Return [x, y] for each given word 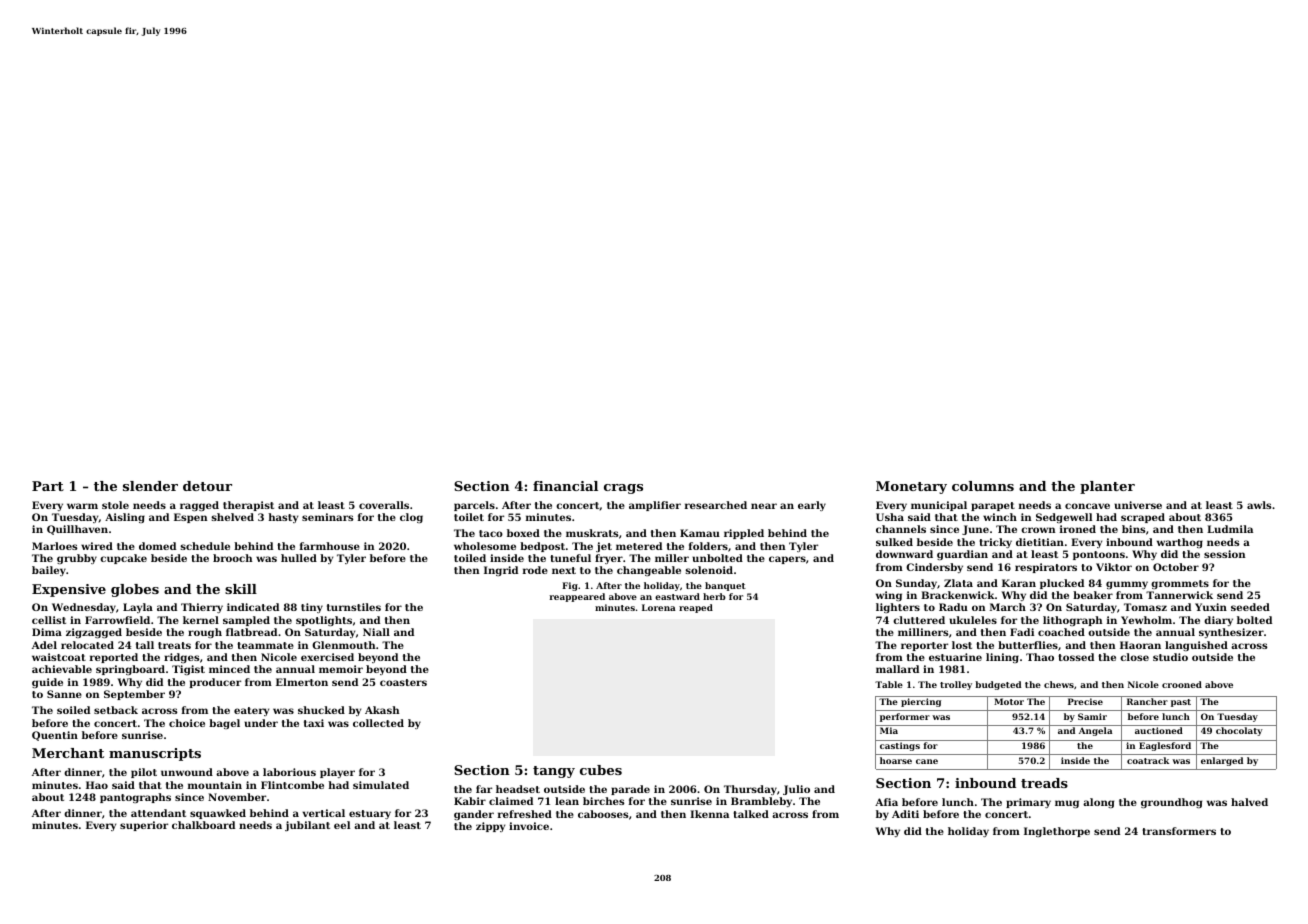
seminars [327, 517]
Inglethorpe [1057, 832]
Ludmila [1230, 529]
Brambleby [761, 802]
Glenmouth [343, 645]
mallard [897, 669]
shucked [321, 710]
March [1008, 607]
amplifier [655, 506]
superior [144, 826]
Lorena [659, 607]
